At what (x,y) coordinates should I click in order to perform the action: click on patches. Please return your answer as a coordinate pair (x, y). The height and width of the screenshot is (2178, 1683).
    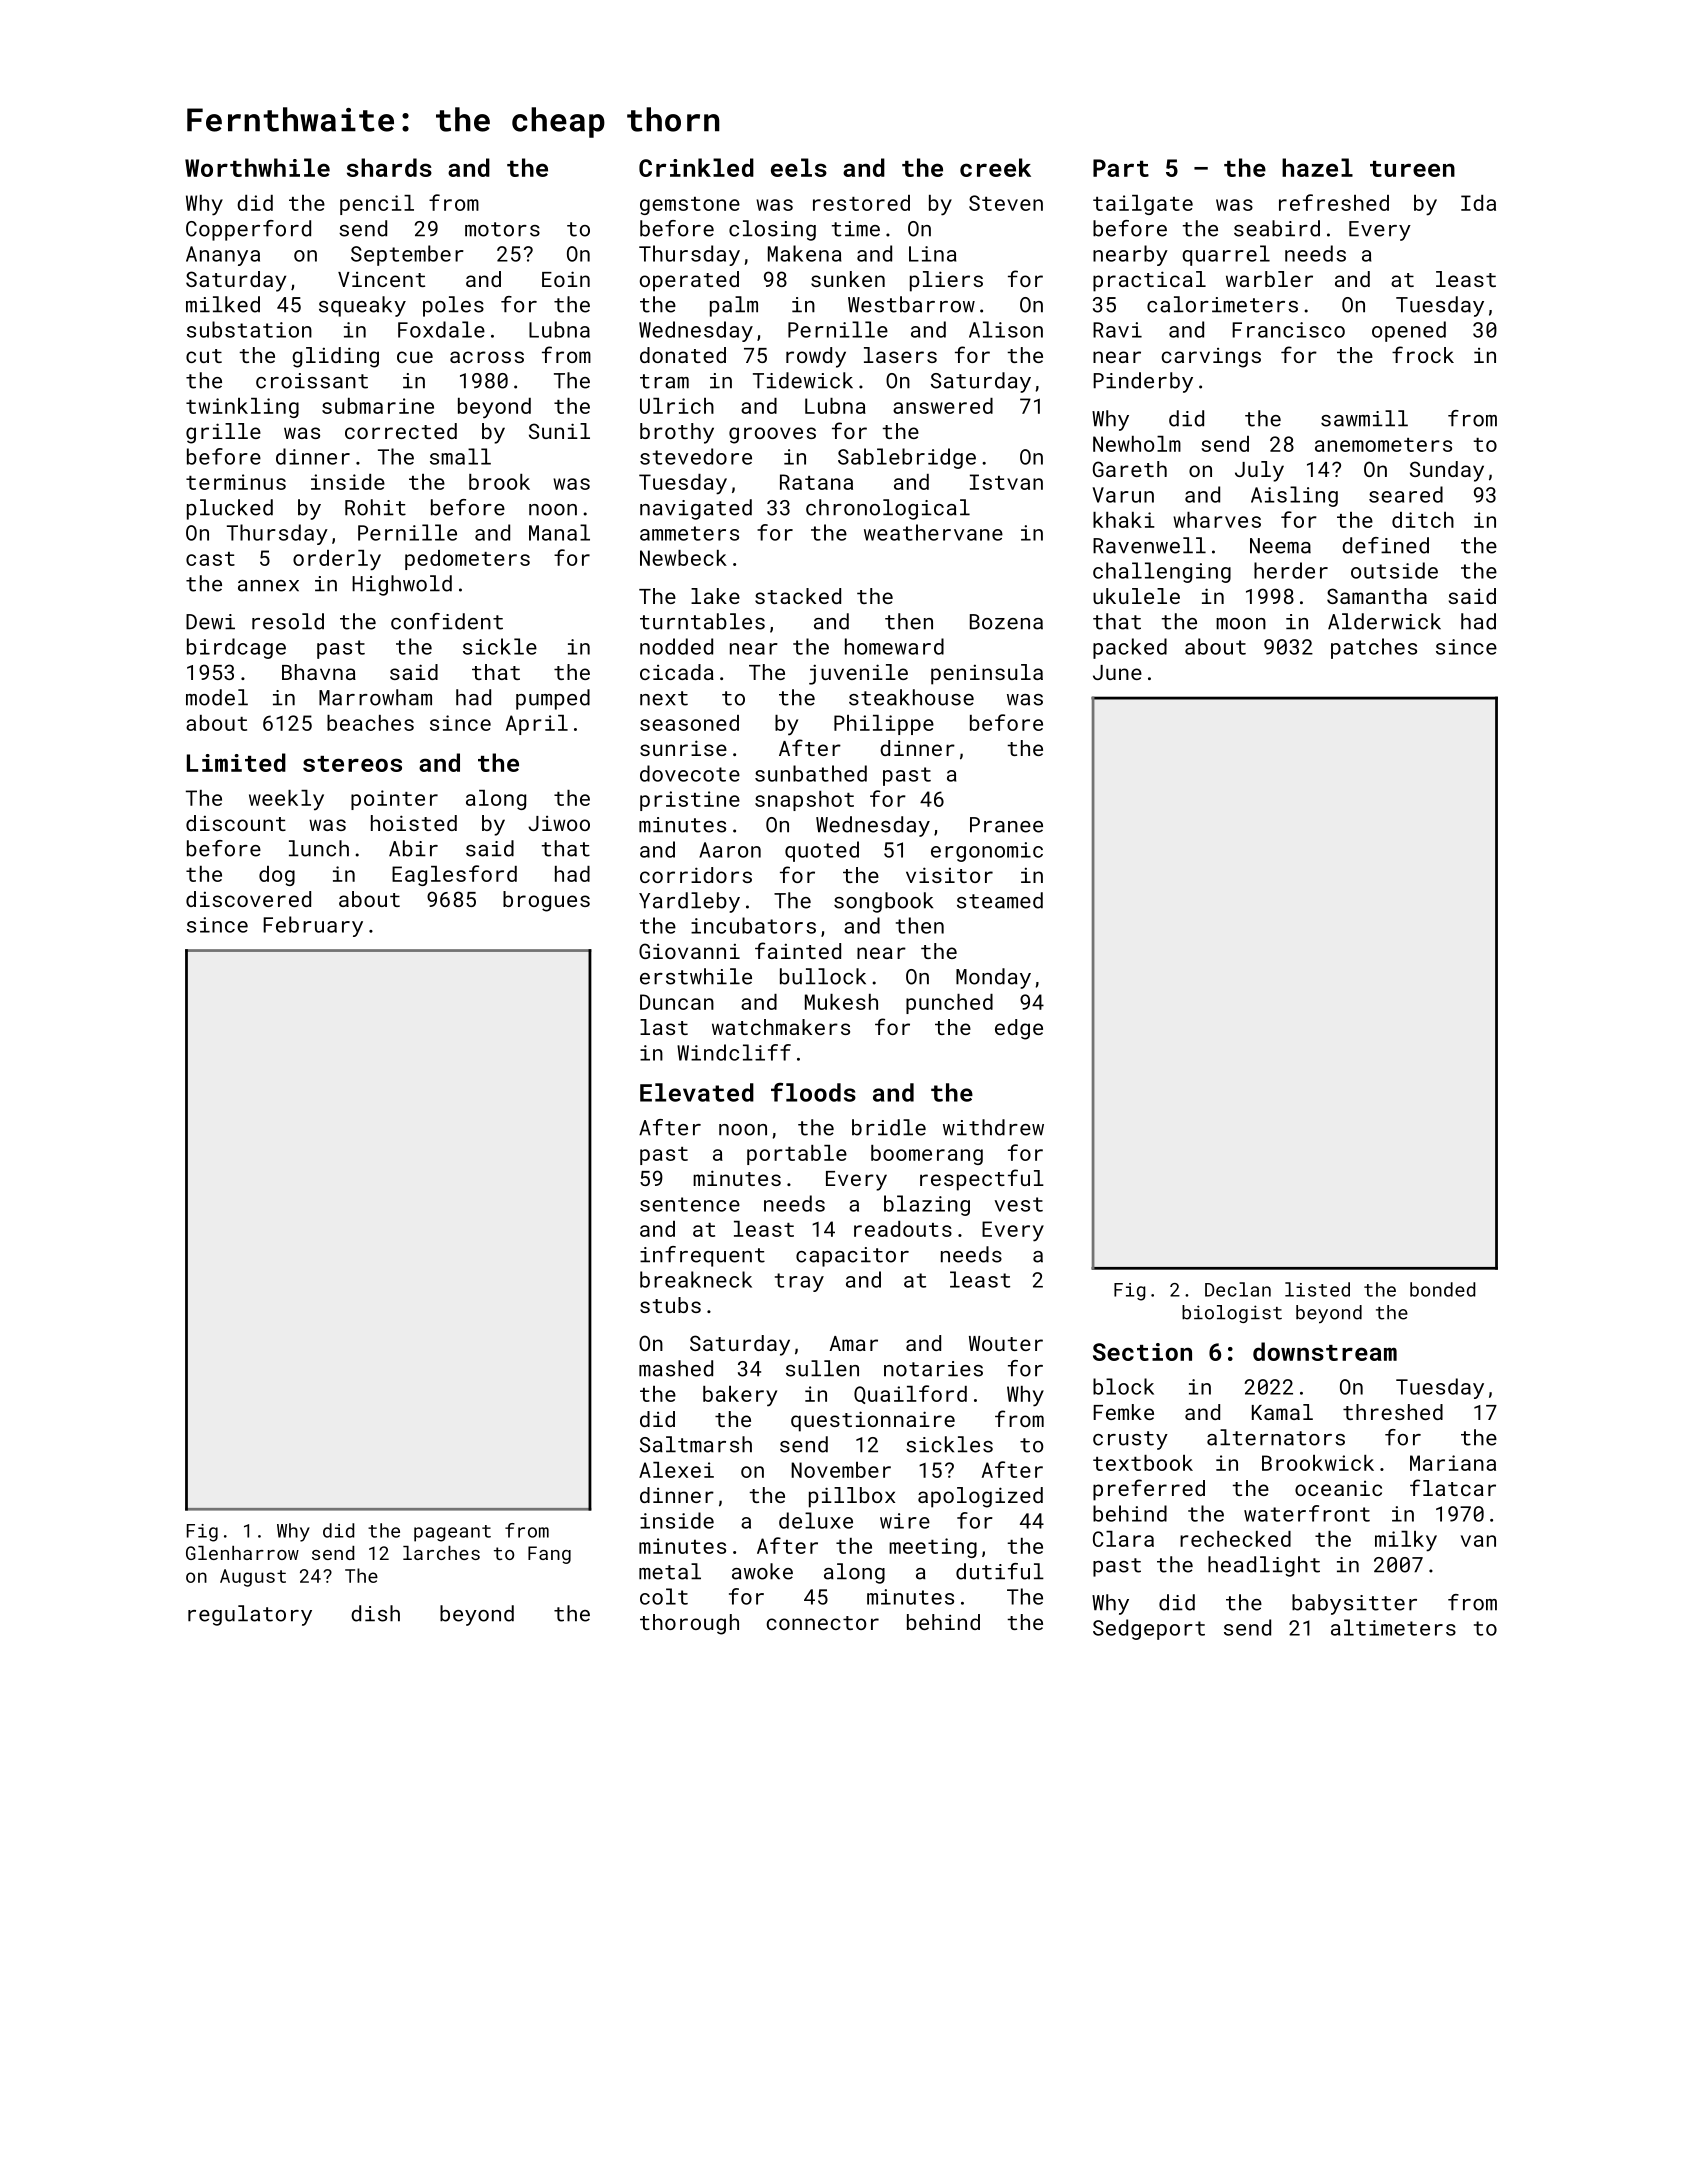
    Looking at the image, I should click on (1374, 648).
